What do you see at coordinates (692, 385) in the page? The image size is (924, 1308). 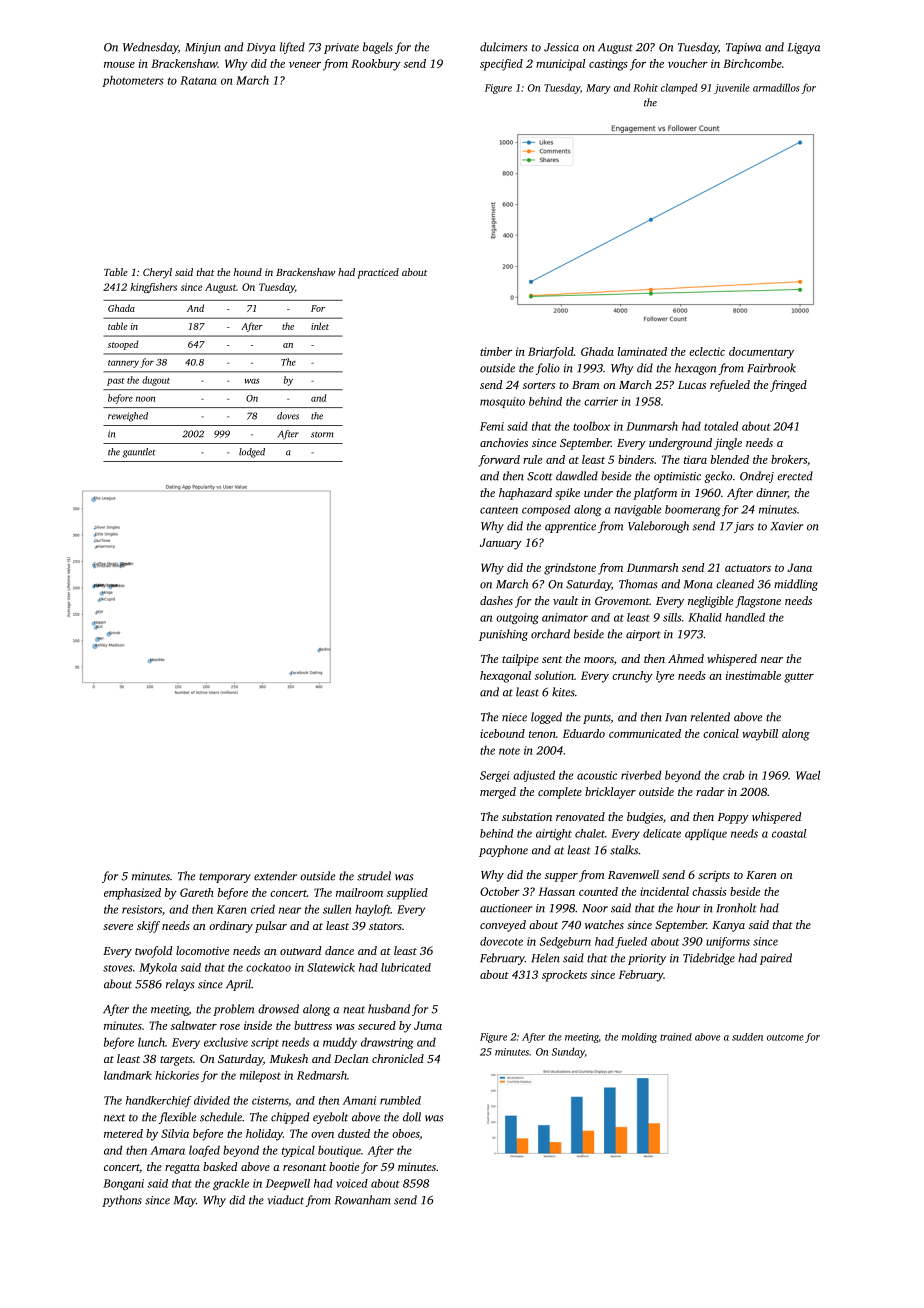 I see `Lucas` at bounding box center [692, 385].
